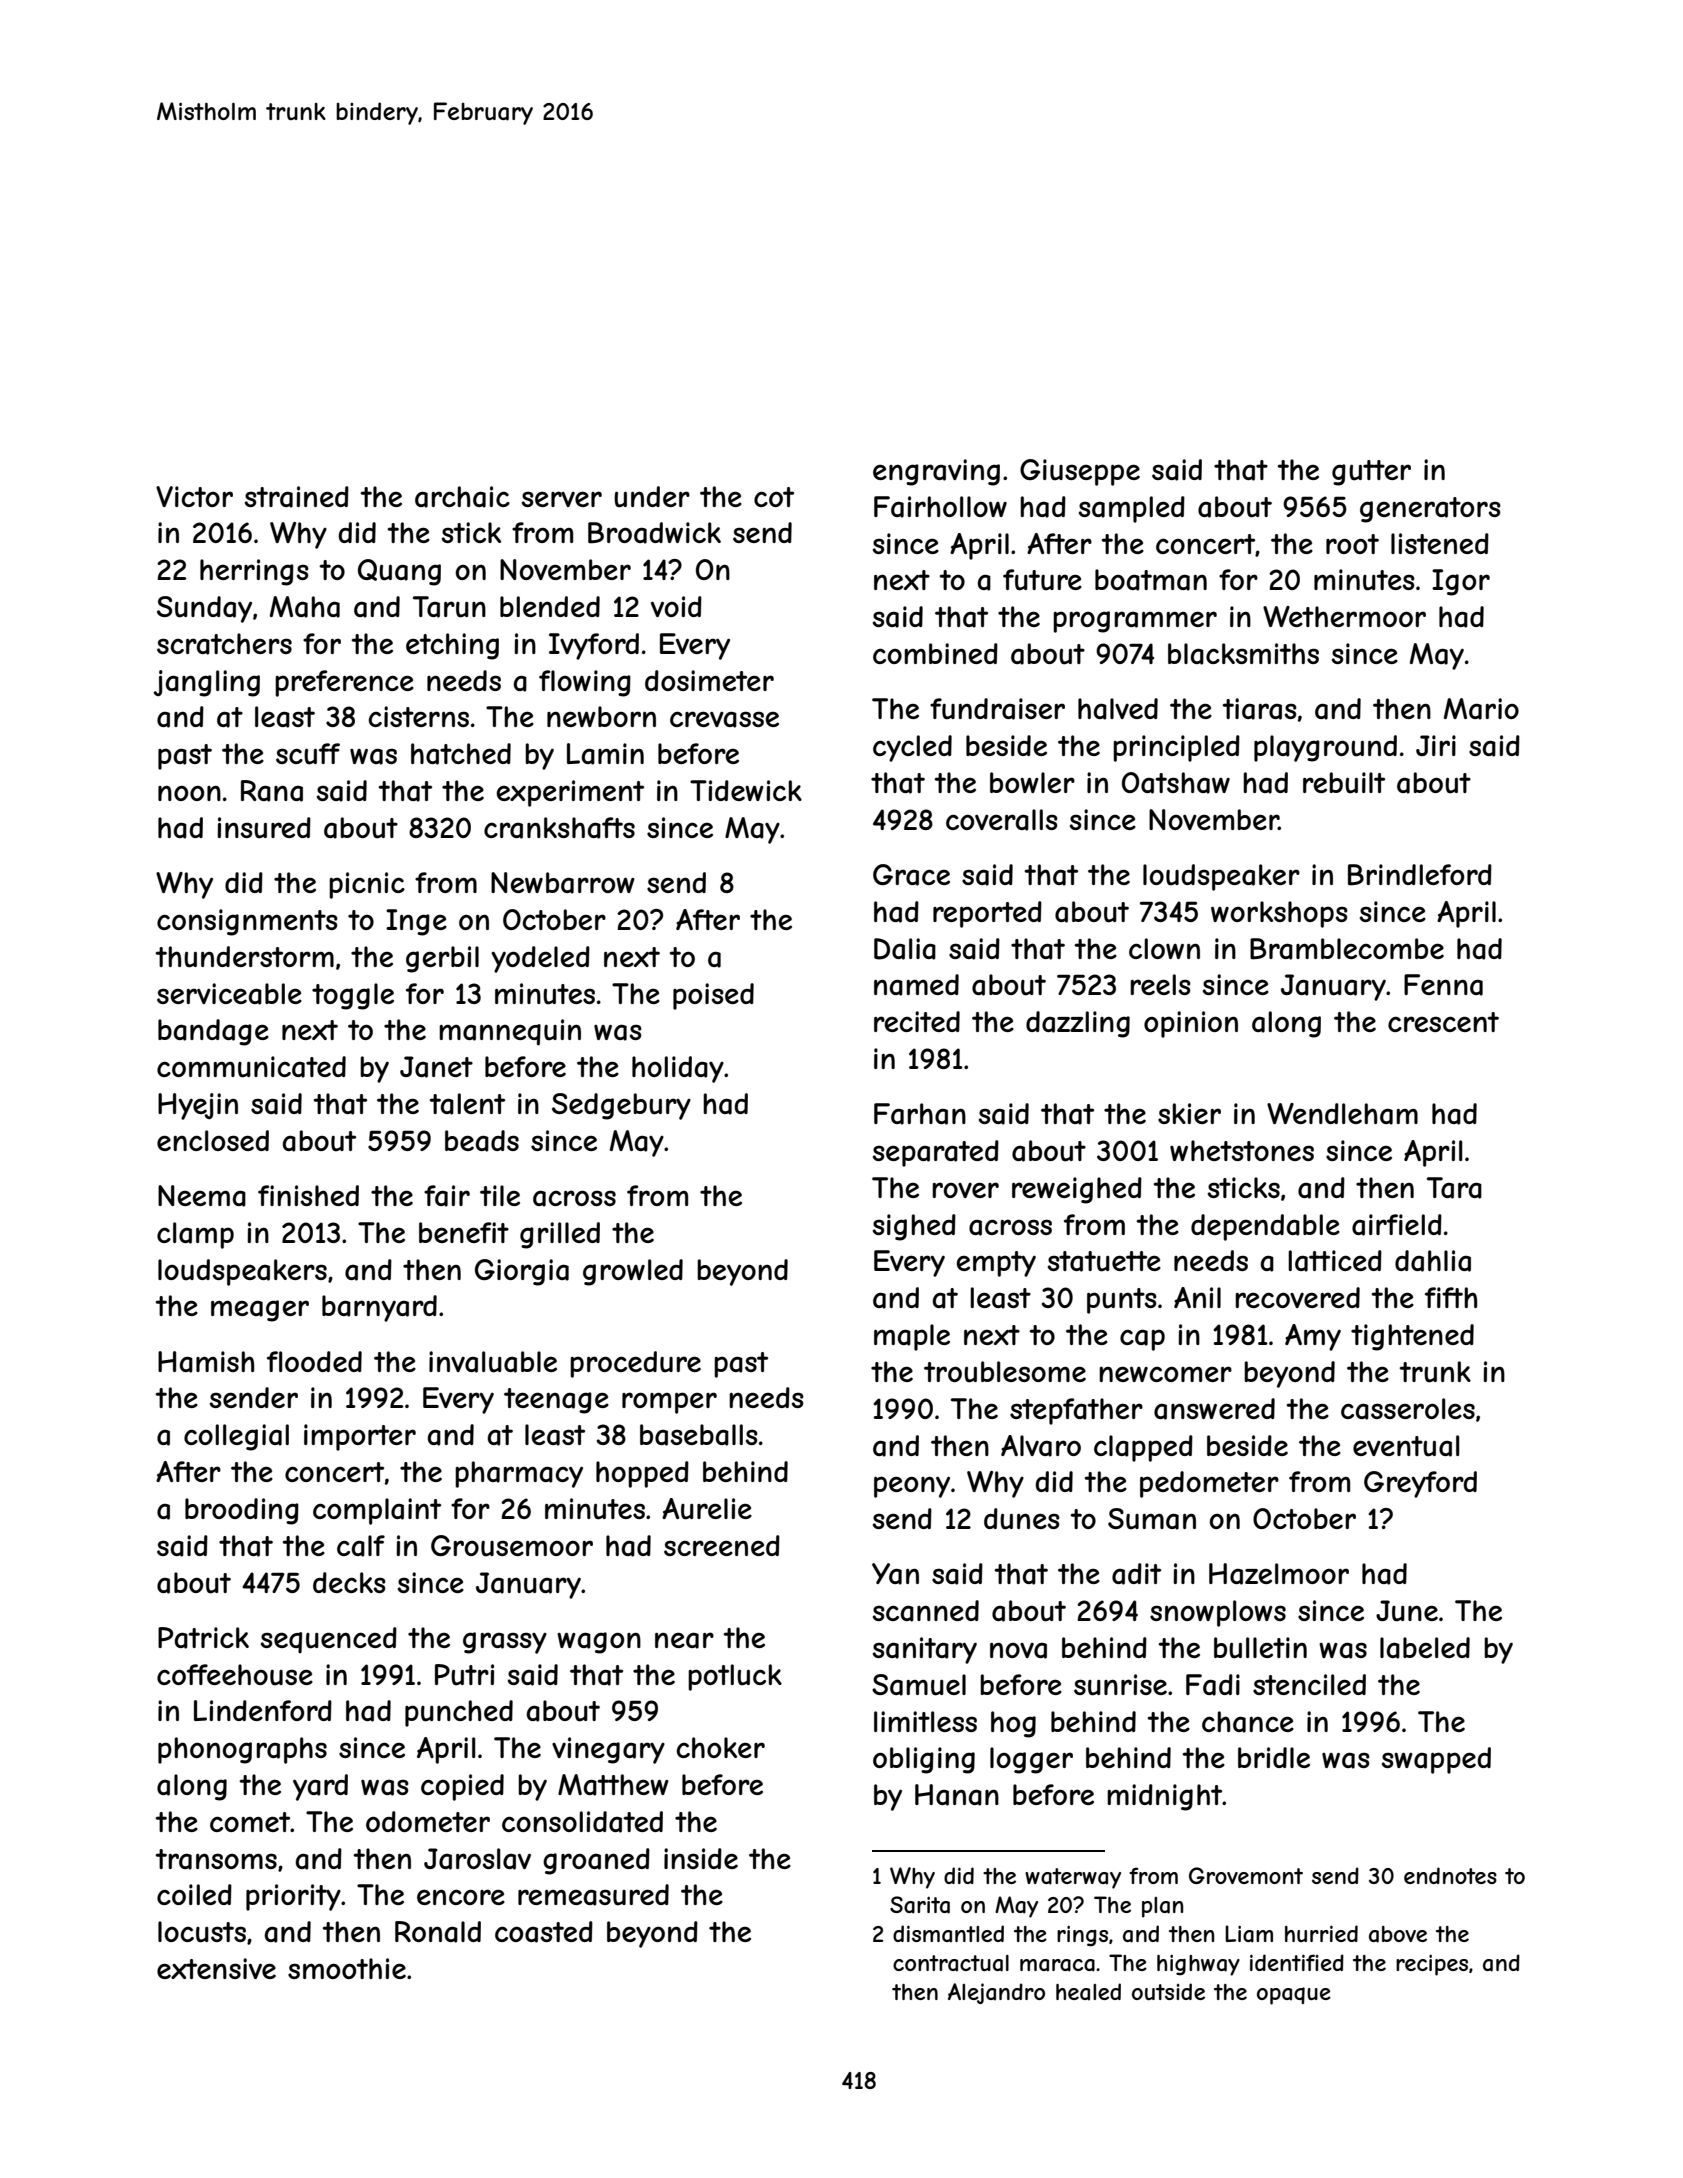 The height and width of the image is (2178, 1683). I want to click on contractual, so click(951, 1963).
